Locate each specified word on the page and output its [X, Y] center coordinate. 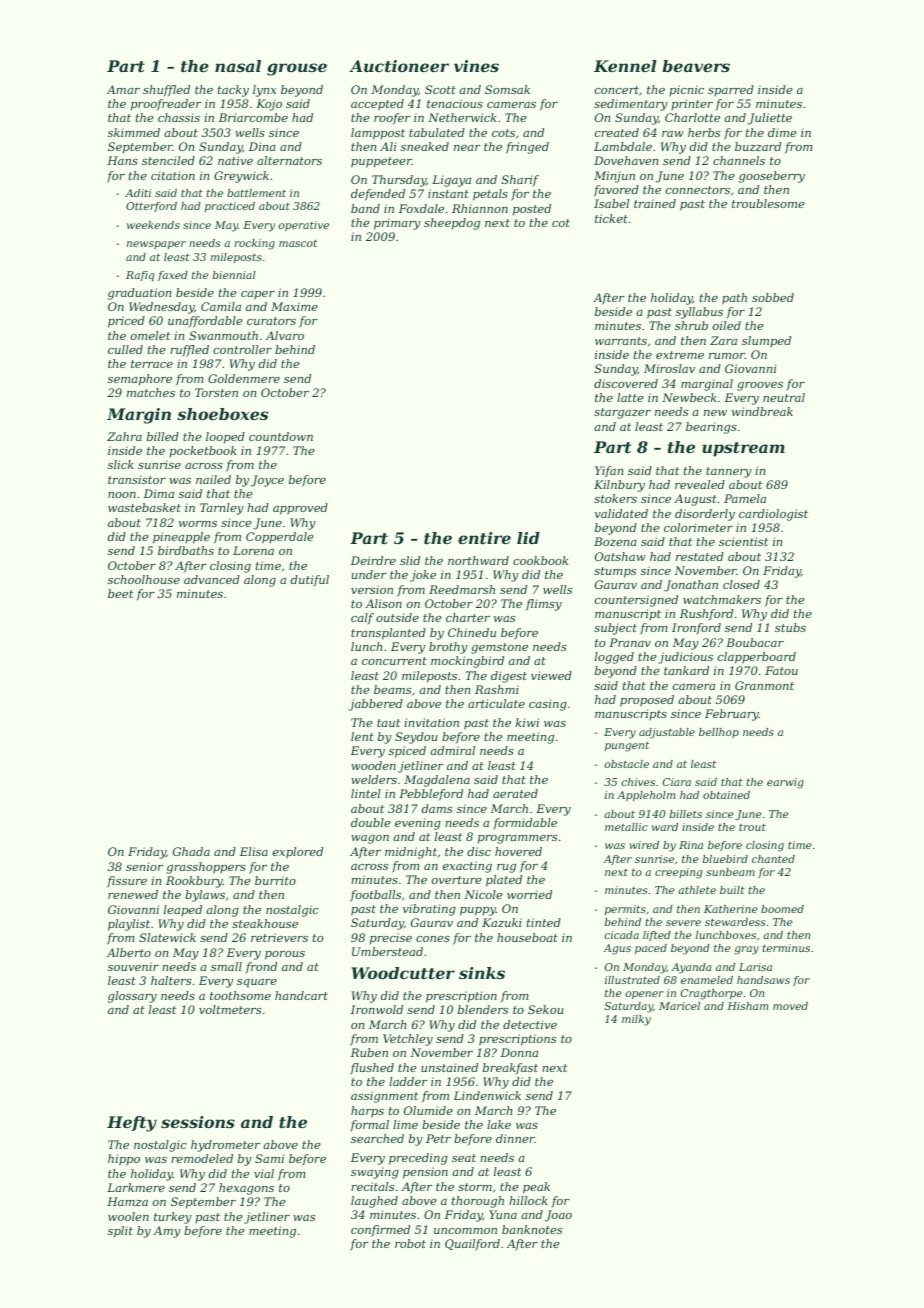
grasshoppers [206, 868]
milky [636, 1020]
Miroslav [669, 368]
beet [120, 593]
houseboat [527, 937]
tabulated [437, 132]
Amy [167, 1232]
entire [484, 538]
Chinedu [472, 632]
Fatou [781, 670]
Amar [123, 89]
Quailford [472, 1245]
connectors [698, 190]
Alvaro [285, 335]
